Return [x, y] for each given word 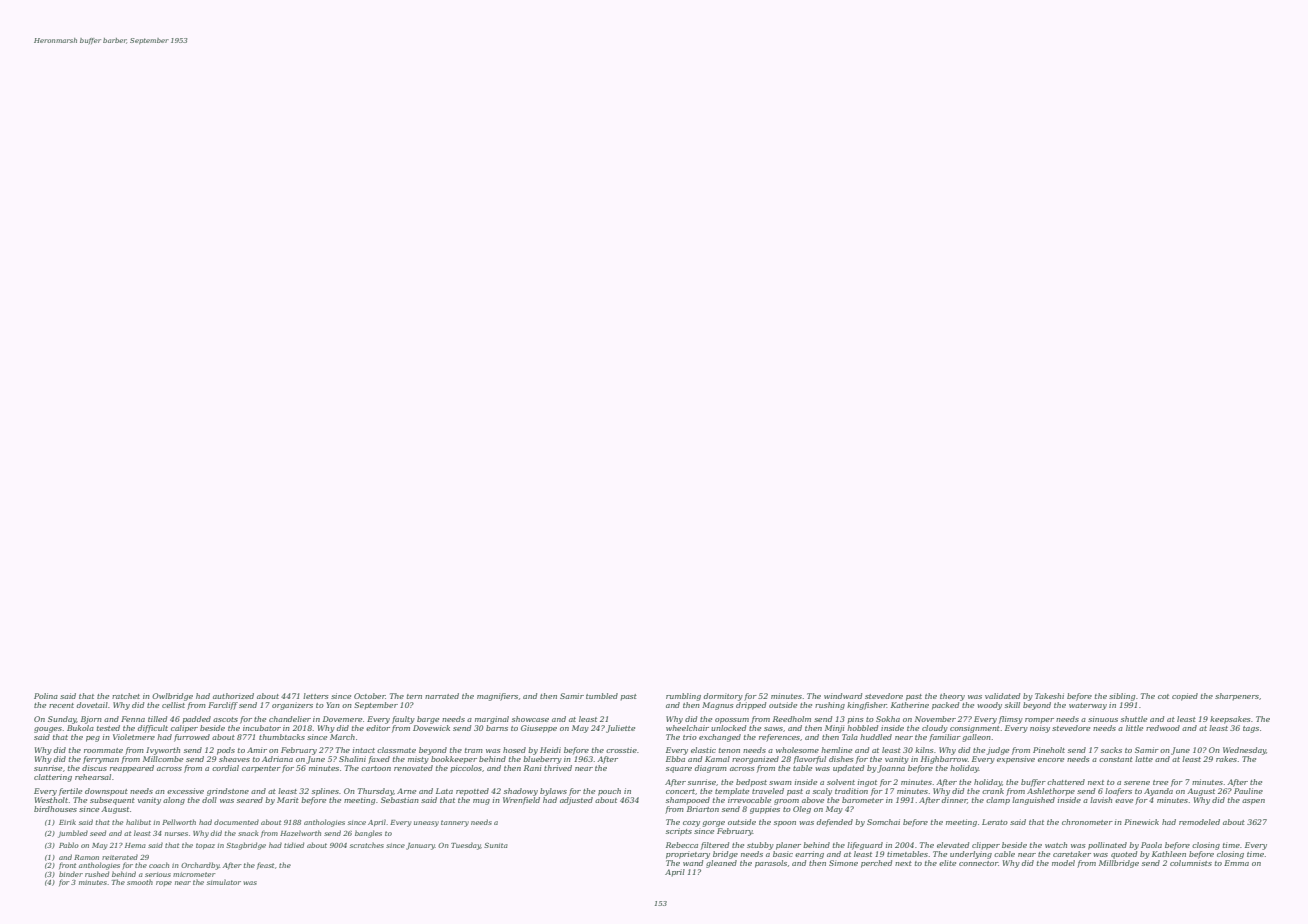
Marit [288, 800]
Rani [532, 768]
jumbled [73, 834]
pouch [609, 792]
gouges [48, 730]
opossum [732, 721]
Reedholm [792, 719]
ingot [867, 783]
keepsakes [1230, 720]
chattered [1066, 782]
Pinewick [1141, 822]
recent [61, 705]
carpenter [261, 769]
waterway [1088, 706]
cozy [691, 824]
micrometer [194, 874]
